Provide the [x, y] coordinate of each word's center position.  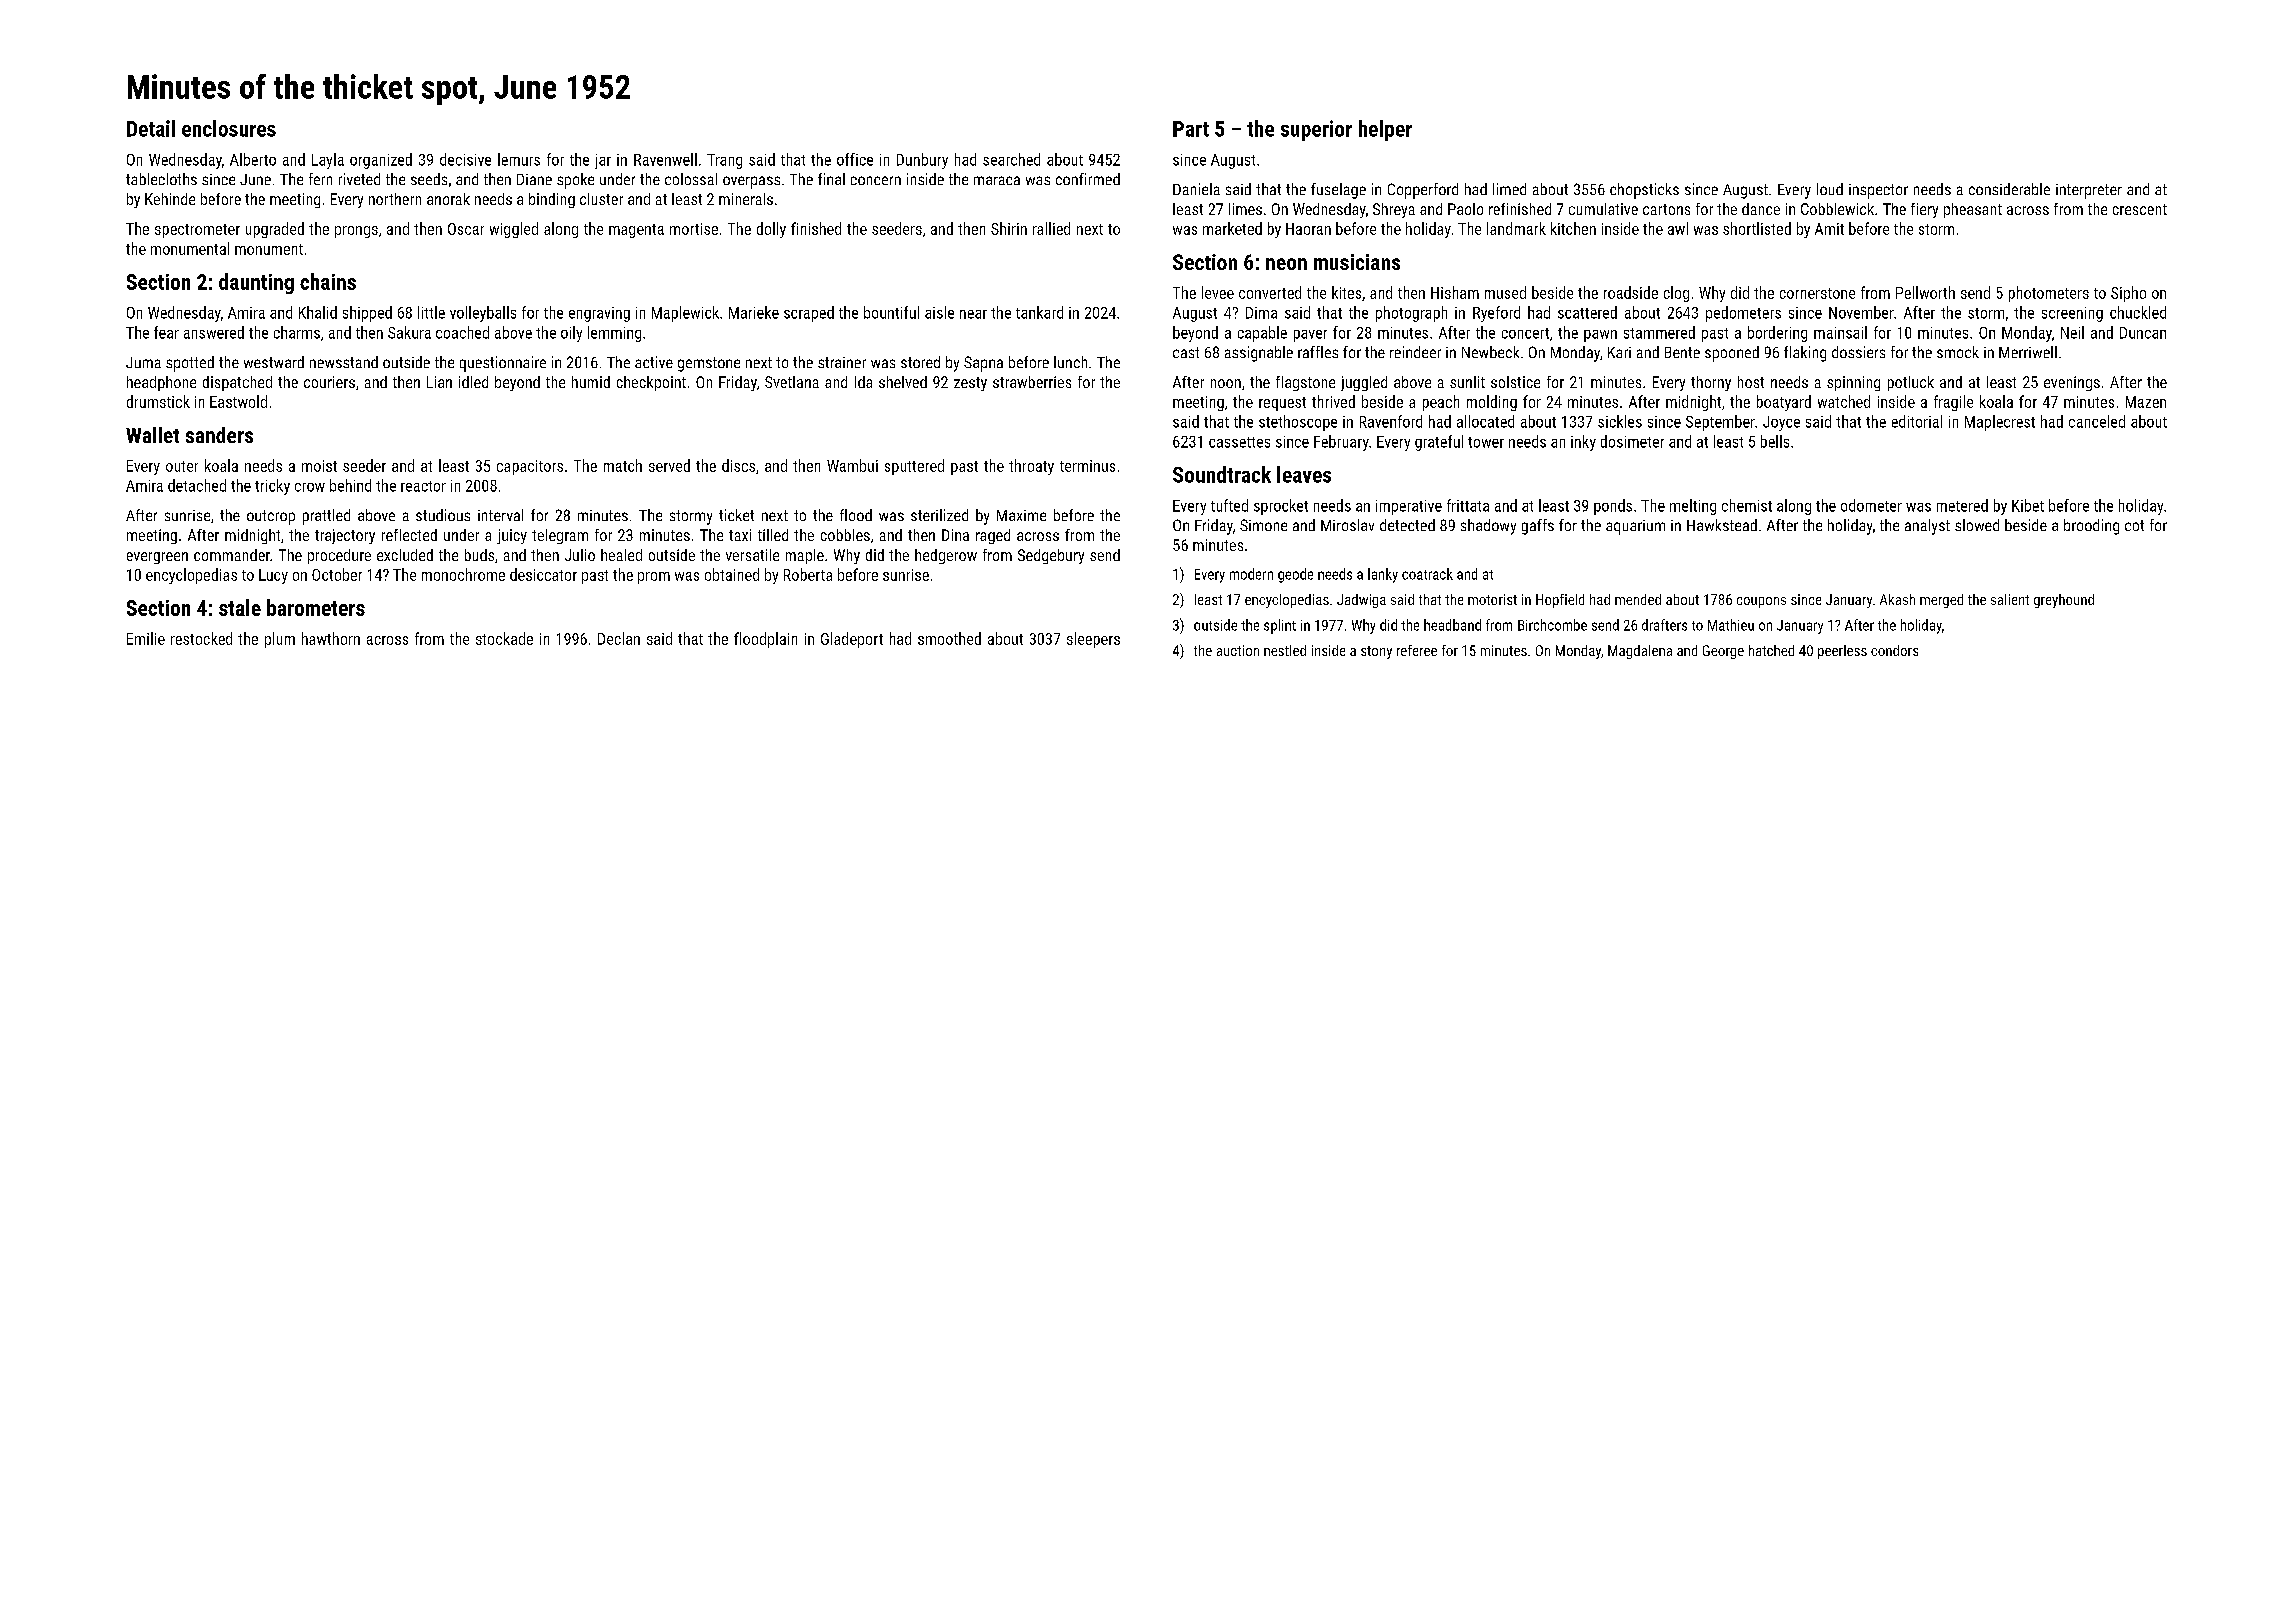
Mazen [2146, 402]
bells [1775, 441]
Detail [151, 128]
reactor [423, 486]
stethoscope [1298, 423]
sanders [219, 435]
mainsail [1840, 332]
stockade [504, 638]
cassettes [1239, 442]
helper [1385, 130]
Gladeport [852, 640]
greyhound [2064, 601]
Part [1191, 129]
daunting [256, 283]
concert [1525, 333]
